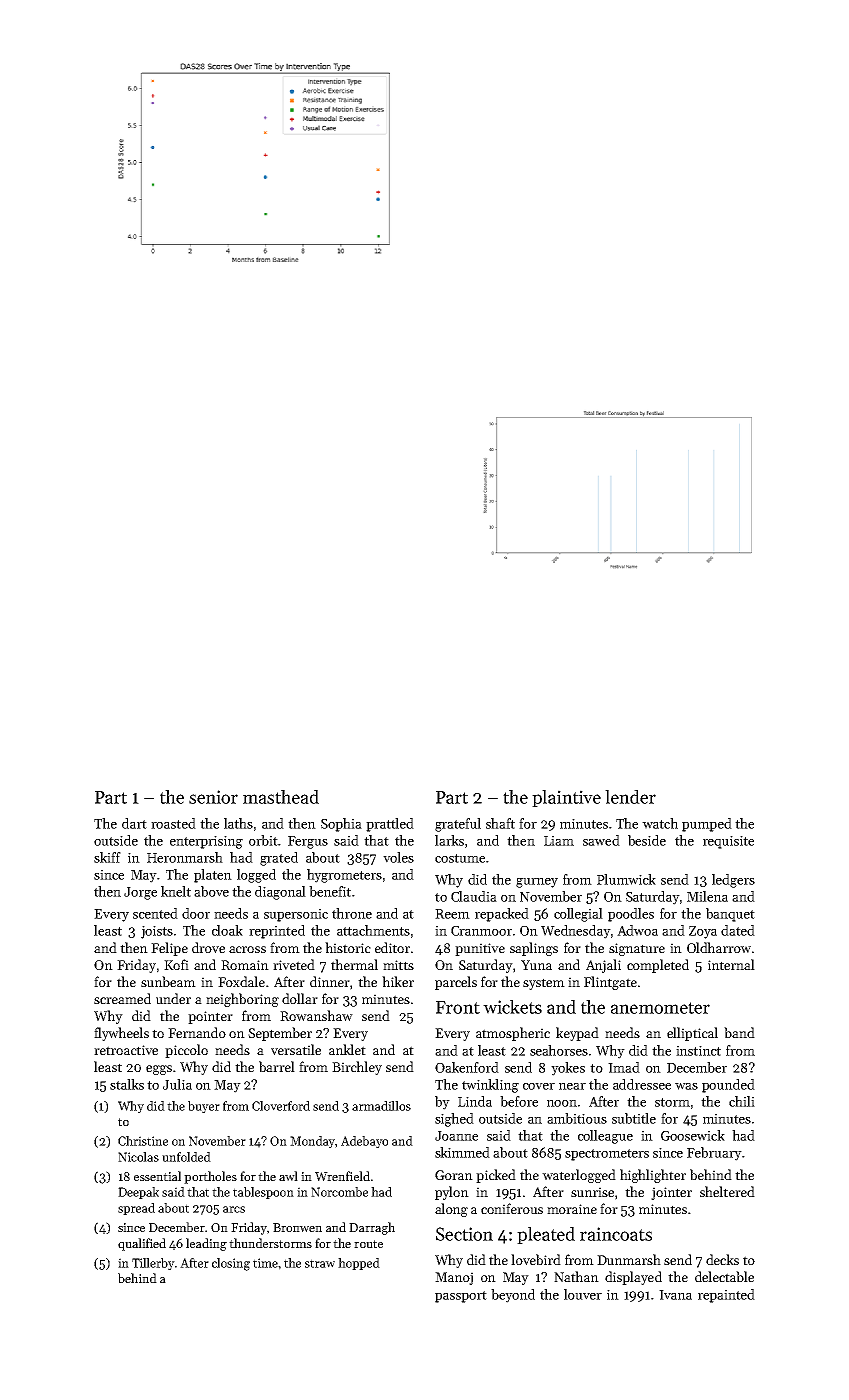 The image size is (849, 1400). I want to click on poodles, so click(631, 915).
